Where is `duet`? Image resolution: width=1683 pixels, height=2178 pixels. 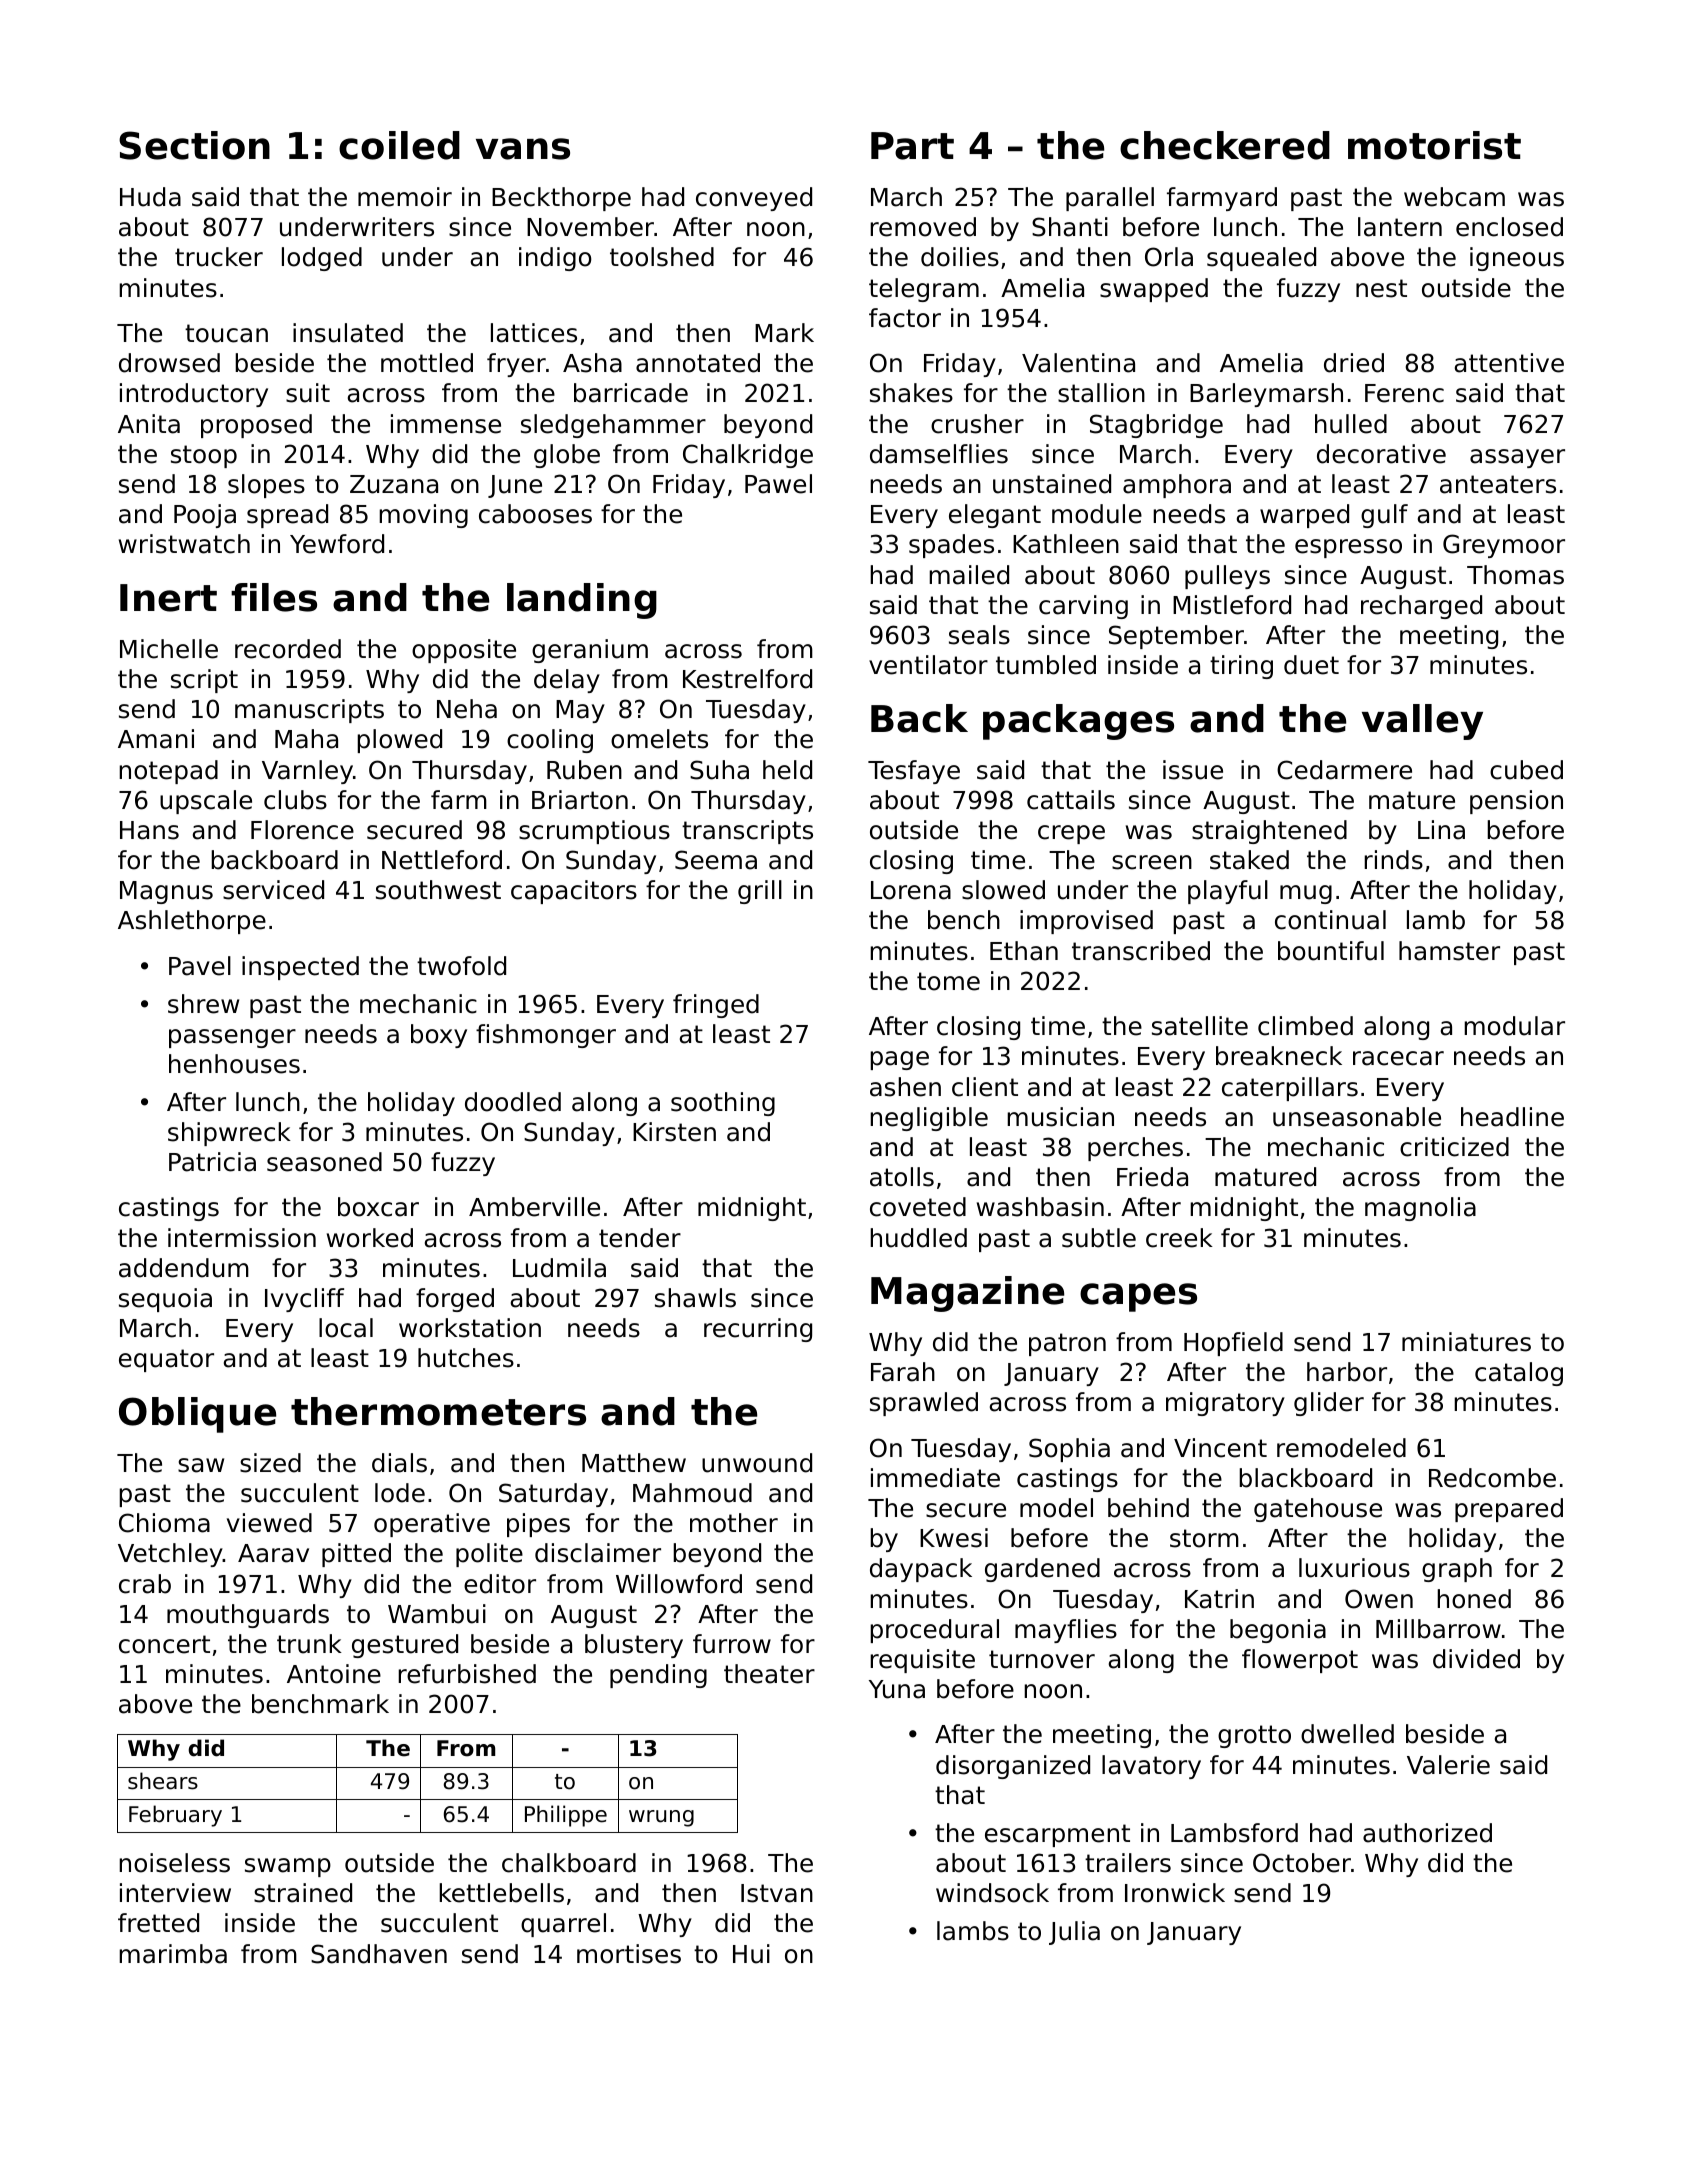 duet is located at coordinates (1311, 665).
